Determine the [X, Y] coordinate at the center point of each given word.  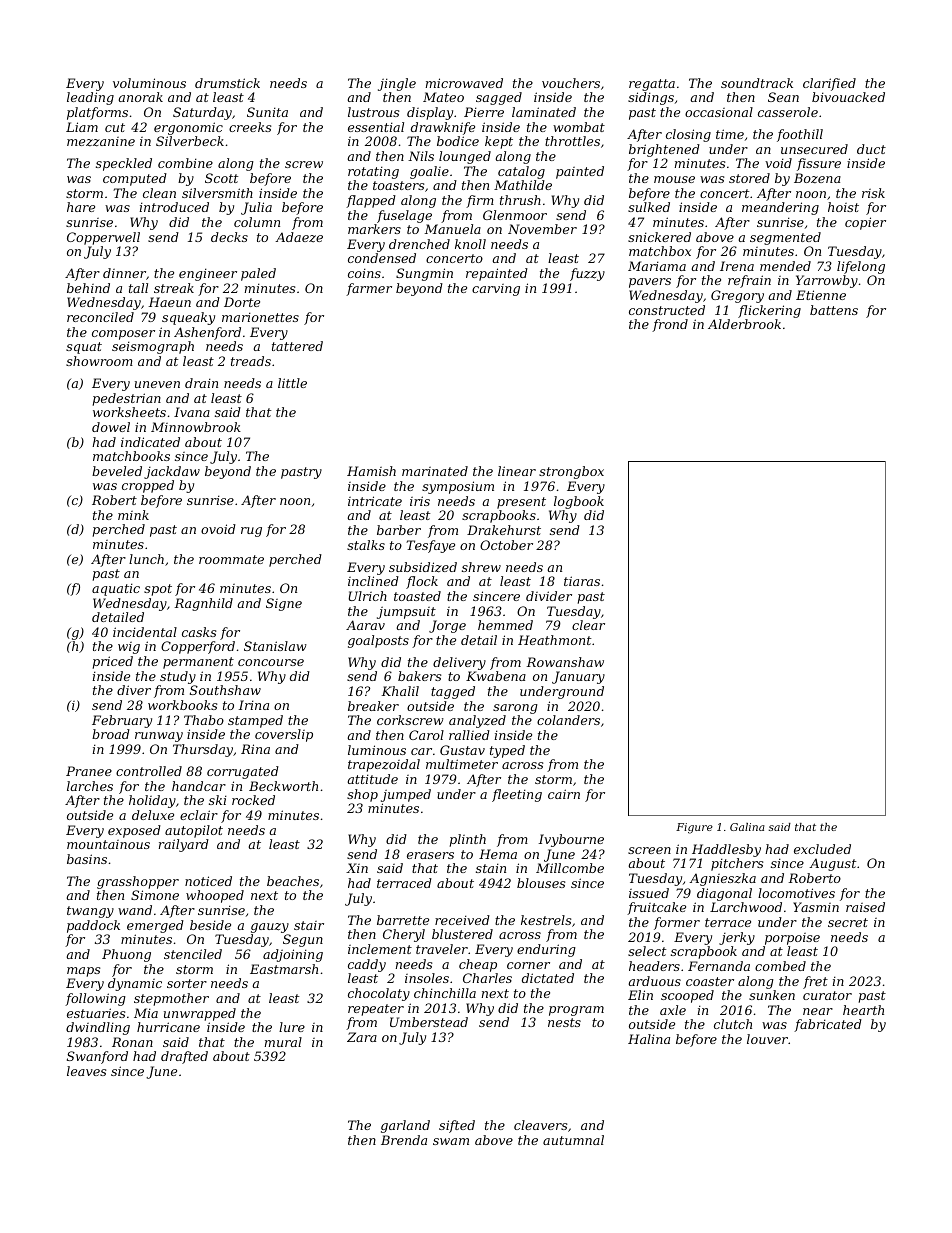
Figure [694, 828]
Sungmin [424, 274]
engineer [208, 274]
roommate [231, 559]
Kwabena [496, 676]
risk [873, 193]
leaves [86, 1071]
